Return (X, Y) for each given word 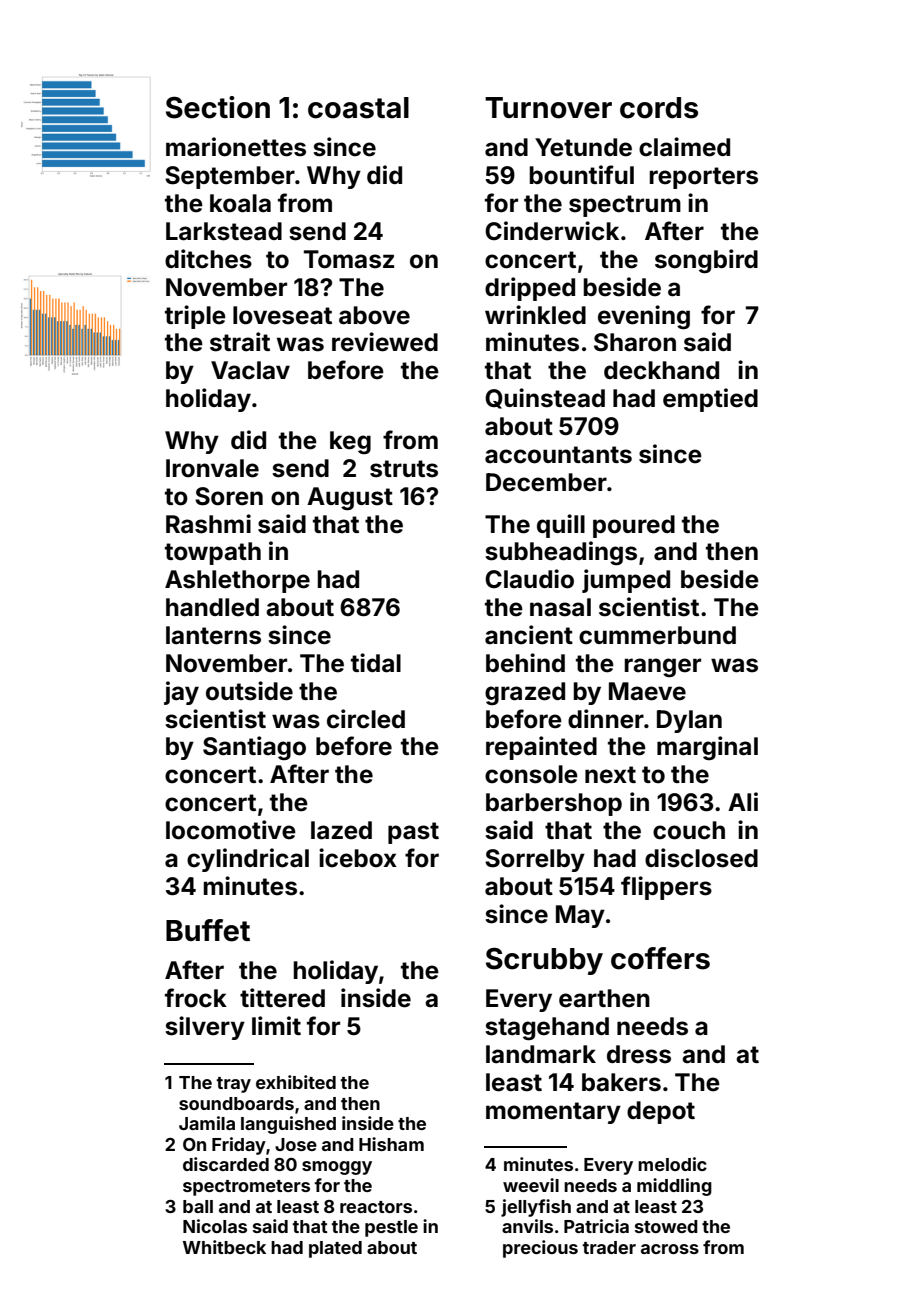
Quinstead (545, 398)
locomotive (231, 830)
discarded (226, 1164)
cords (659, 108)
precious (540, 1249)
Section (218, 107)
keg (350, 442)
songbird (706, 261)
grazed (525, 693)
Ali (743, 801)
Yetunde (583, 147)
